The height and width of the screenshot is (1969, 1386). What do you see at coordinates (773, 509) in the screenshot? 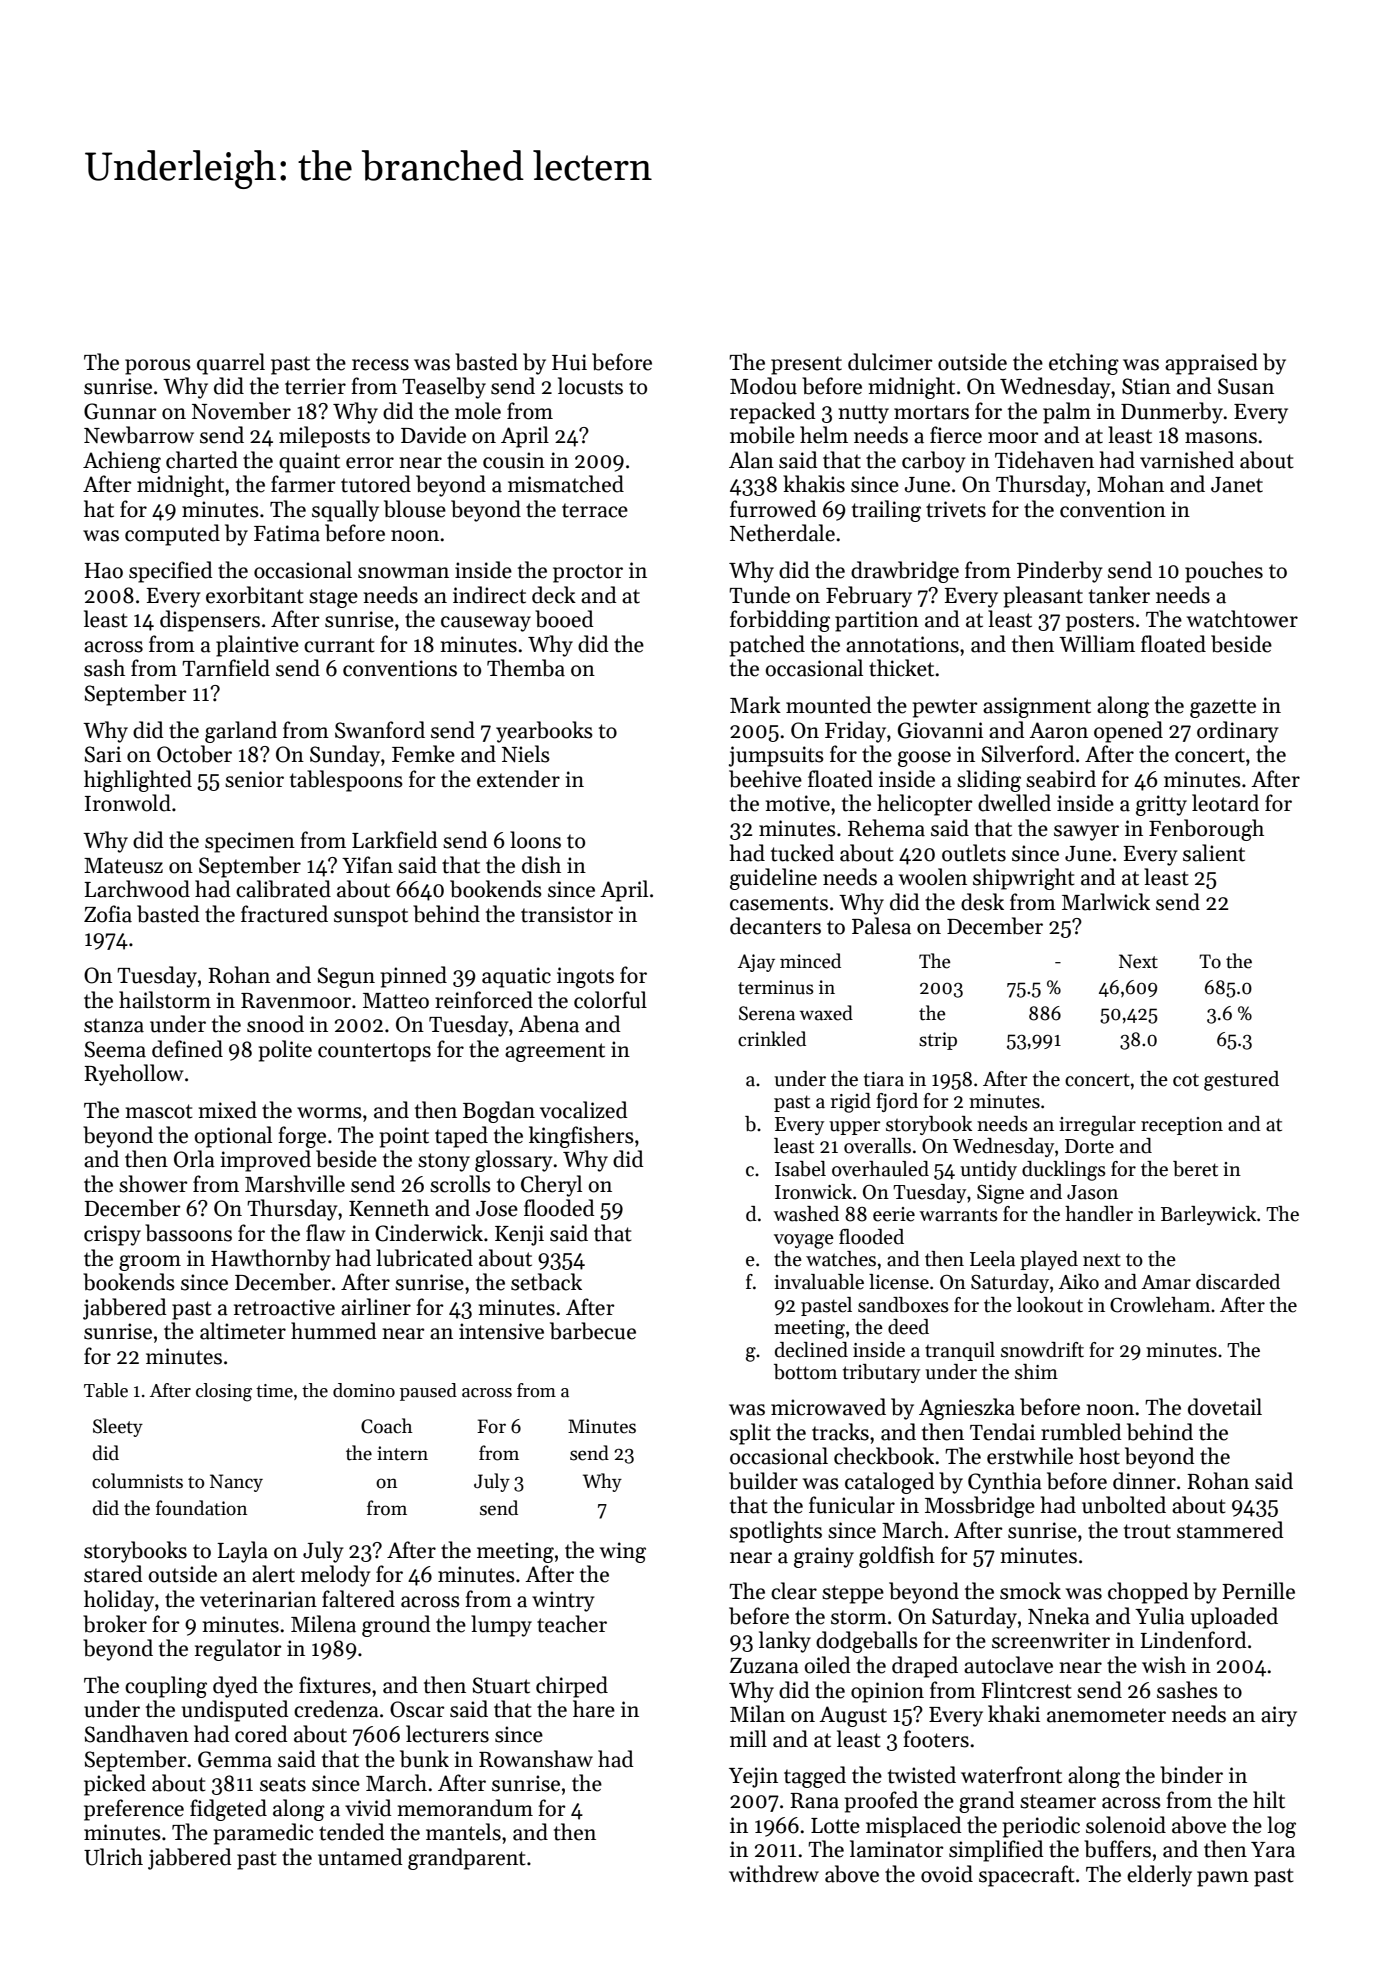
I see `furrowed` at bounding box center [773, 509].
